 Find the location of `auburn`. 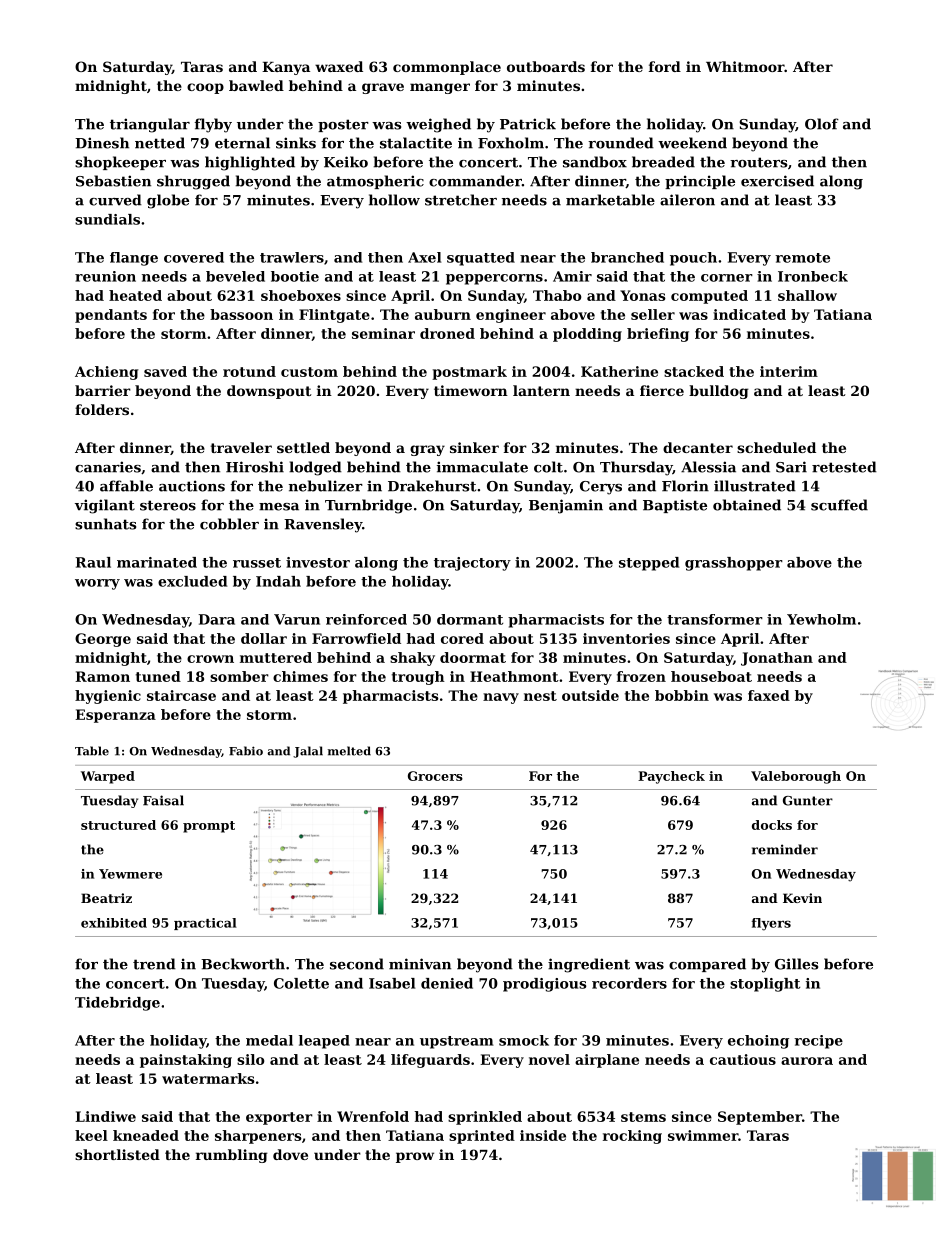

auburn is located at coordinates (443, 314).
